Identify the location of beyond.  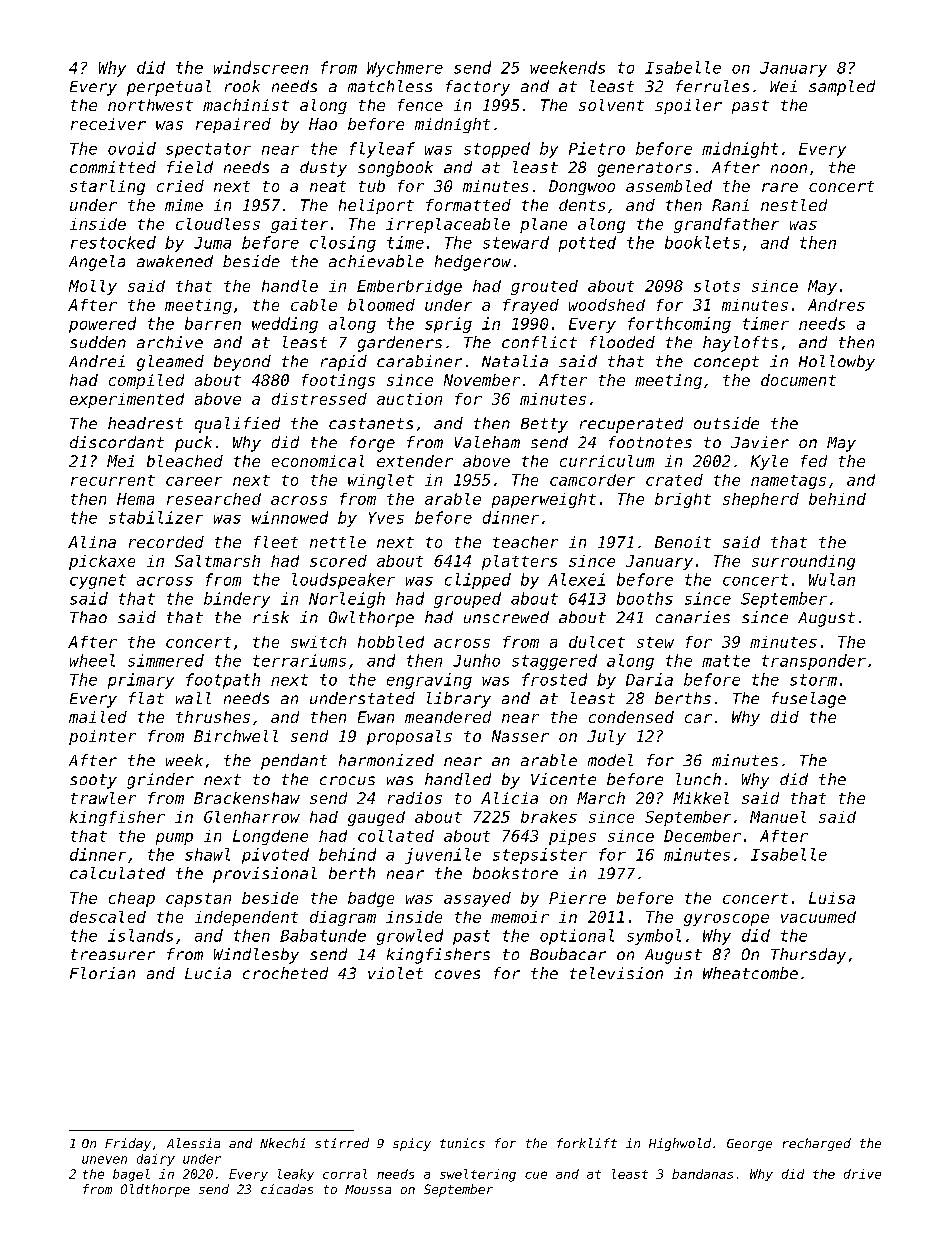
(242, 363).
